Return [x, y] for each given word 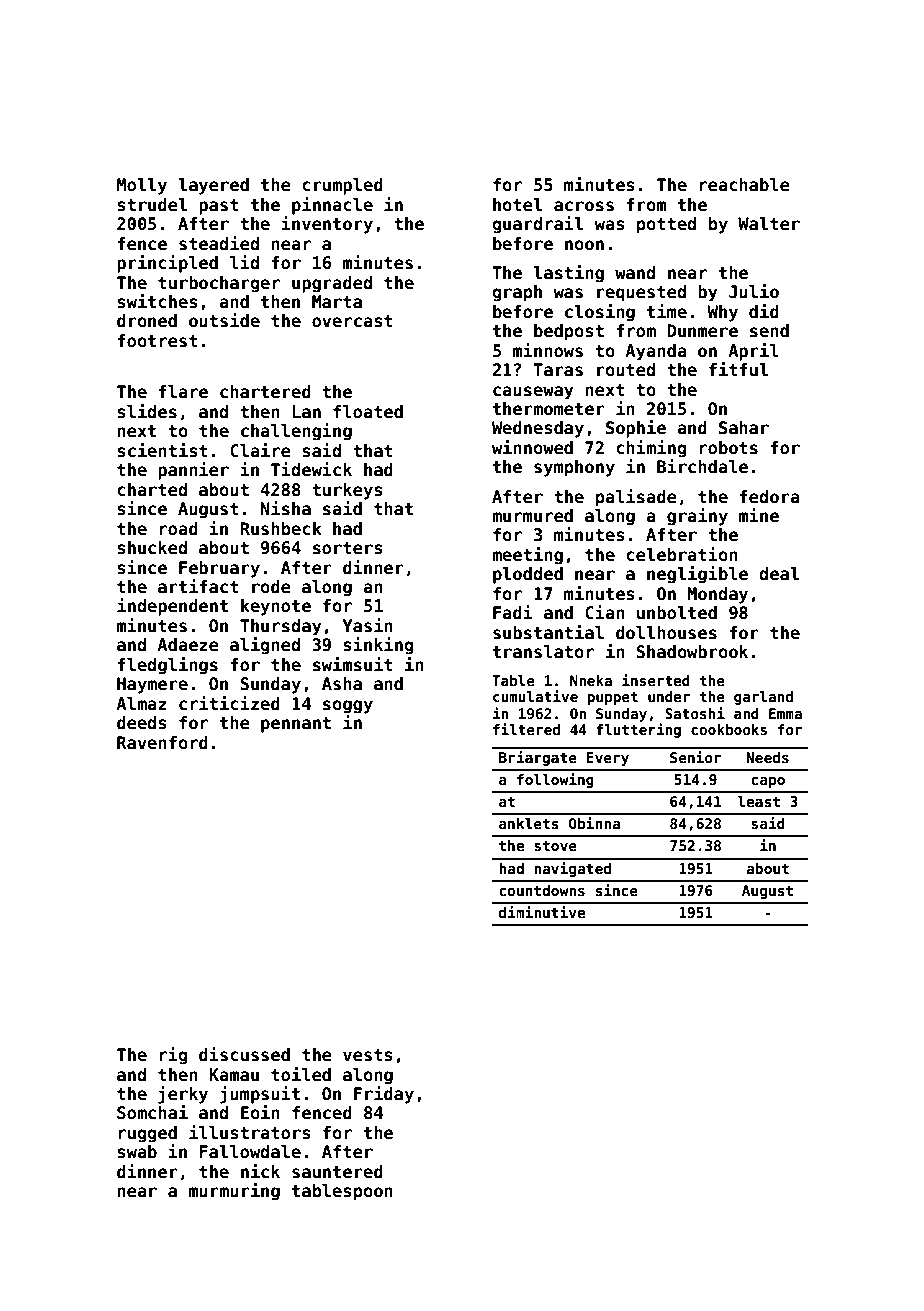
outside [224, 320]
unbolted [677, 613]
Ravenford [162, 743]
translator [543, 652]
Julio [754, 291]
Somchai [152, 1112]
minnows [548, 350]
